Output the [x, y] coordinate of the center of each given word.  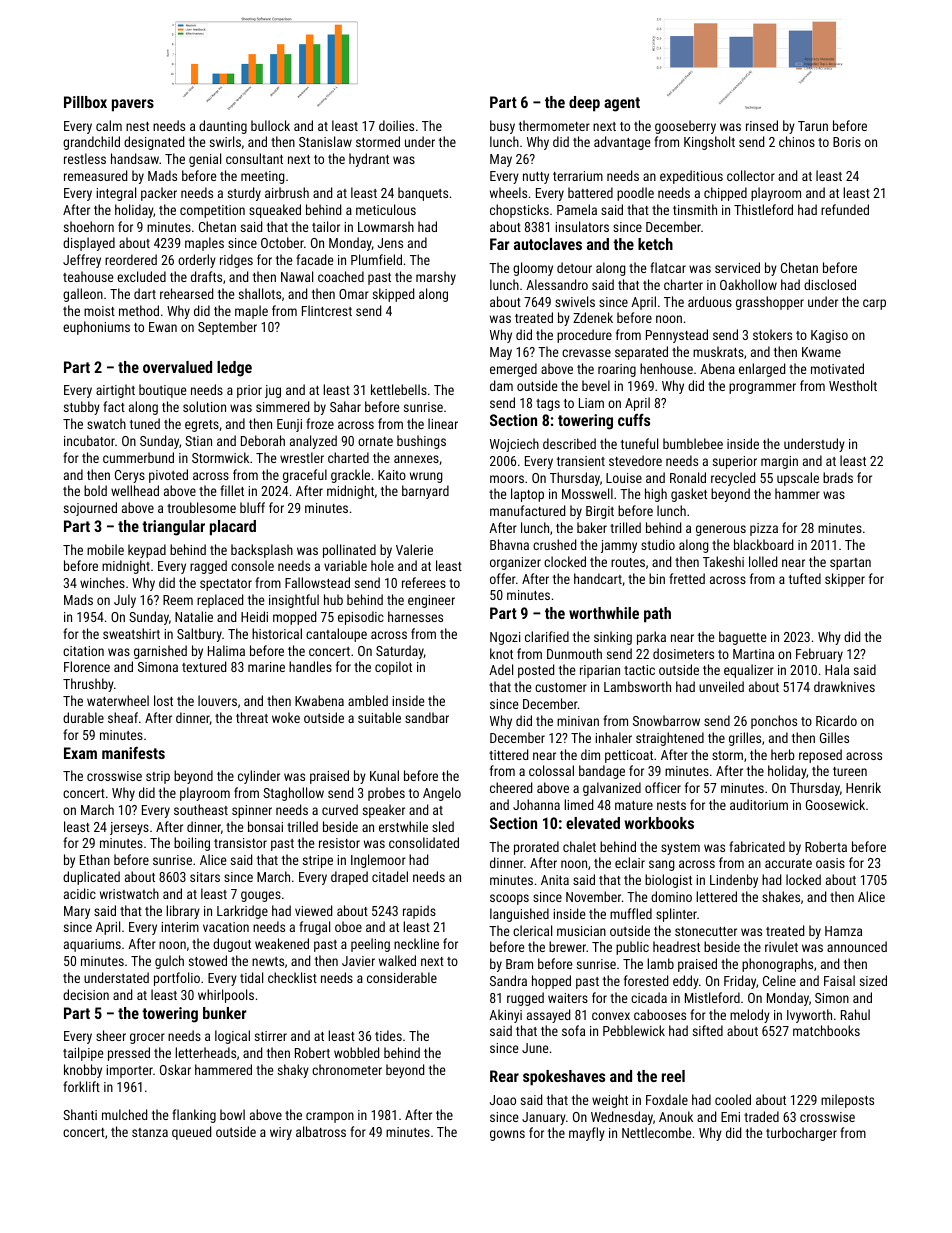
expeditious [691, 177]
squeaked [275, 211]
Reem [178, 600]
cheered [511, 787]
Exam [80, 753]
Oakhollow [748, 284]
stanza [150, 1132]
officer [663, 787]
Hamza [843, 931]
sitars [205, 877]
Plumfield [376, 259]
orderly [197, 261]
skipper [845, 580]
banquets [423, 194]
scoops [509, 899]
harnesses [415, 616]
